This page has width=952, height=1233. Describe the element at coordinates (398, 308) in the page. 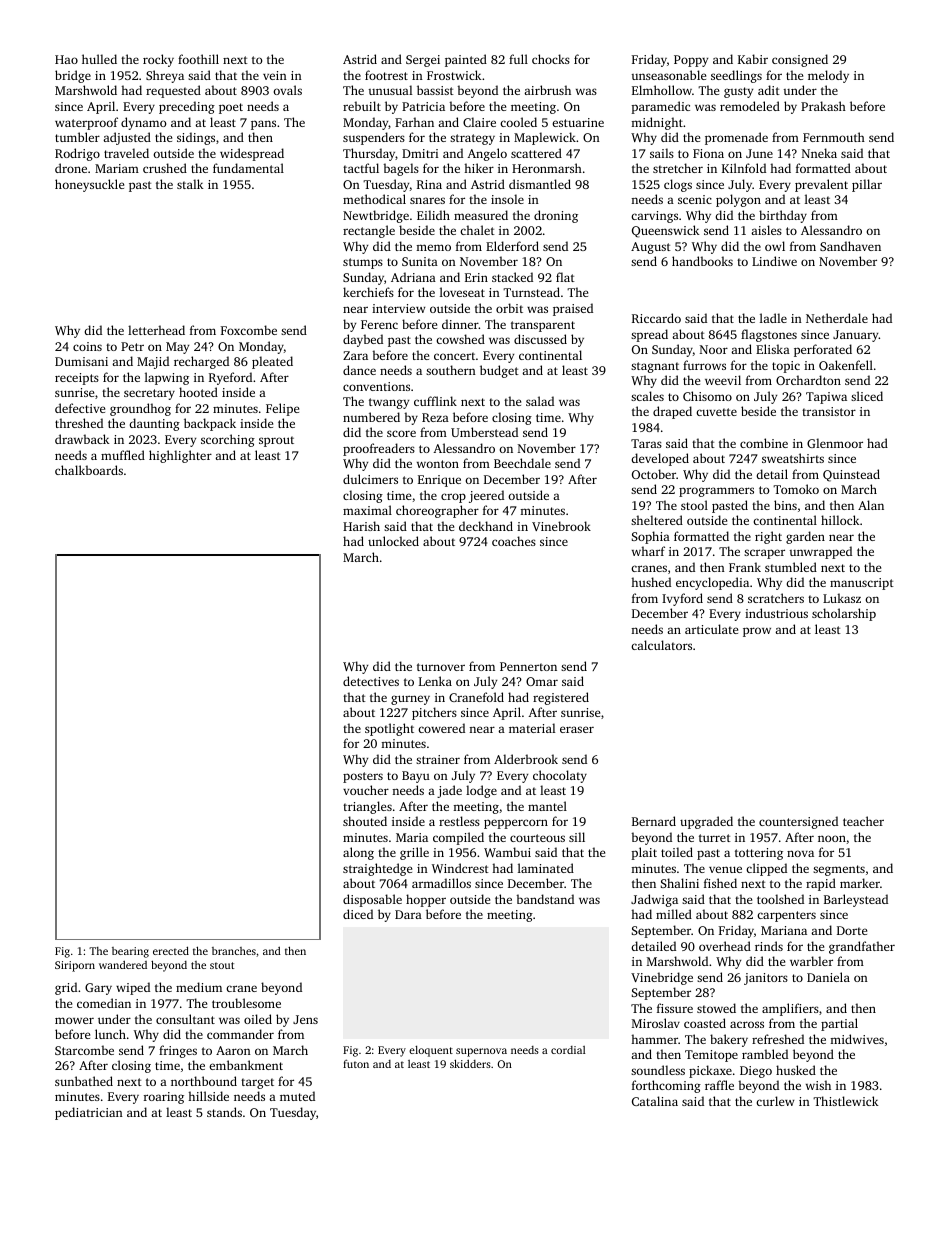

I see `interview` at that location.
